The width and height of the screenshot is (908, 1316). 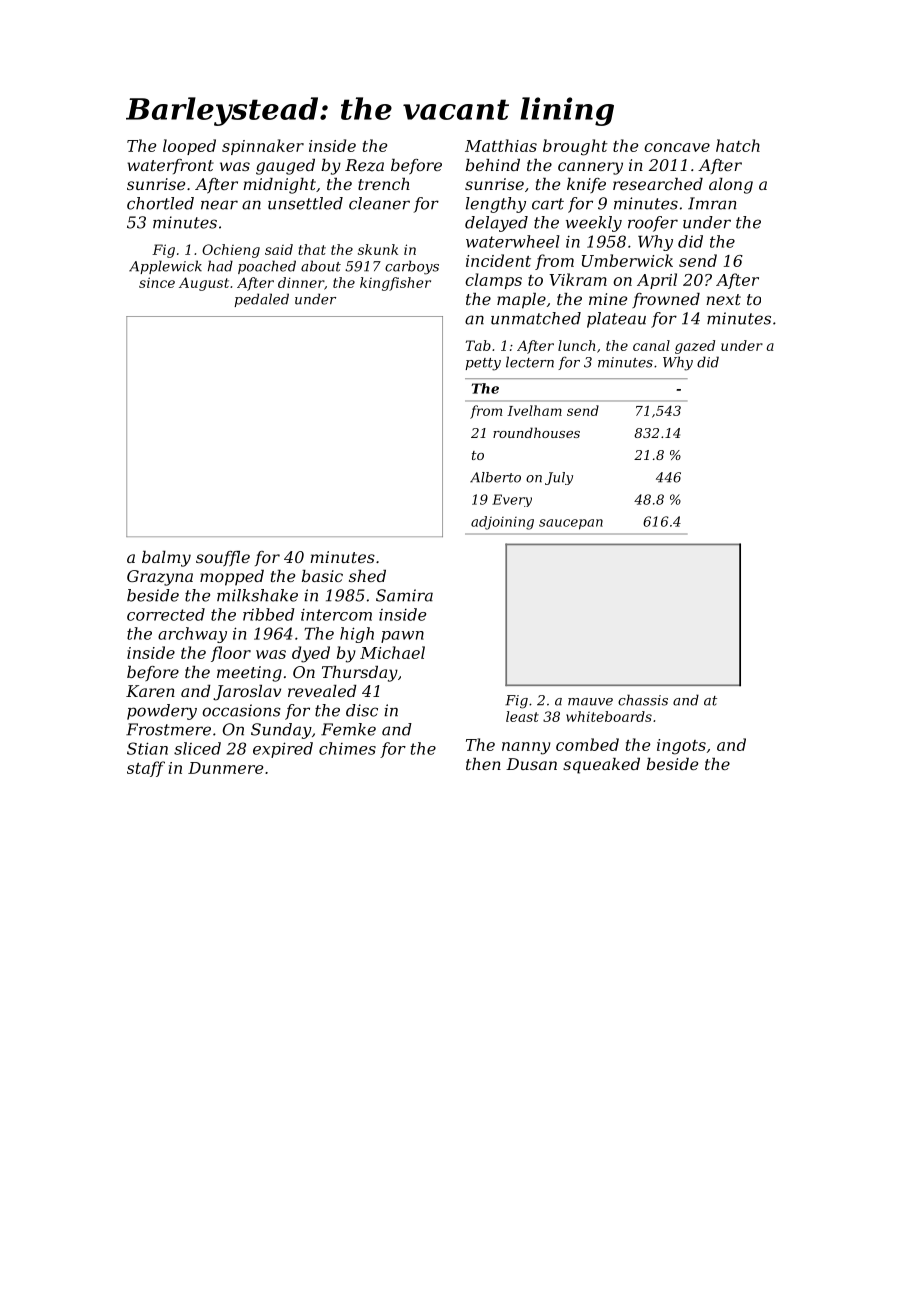 What do you see at coordinates (170, 166) in the screenshot?
I see `waterfront` at bounding box center [170, 166].
